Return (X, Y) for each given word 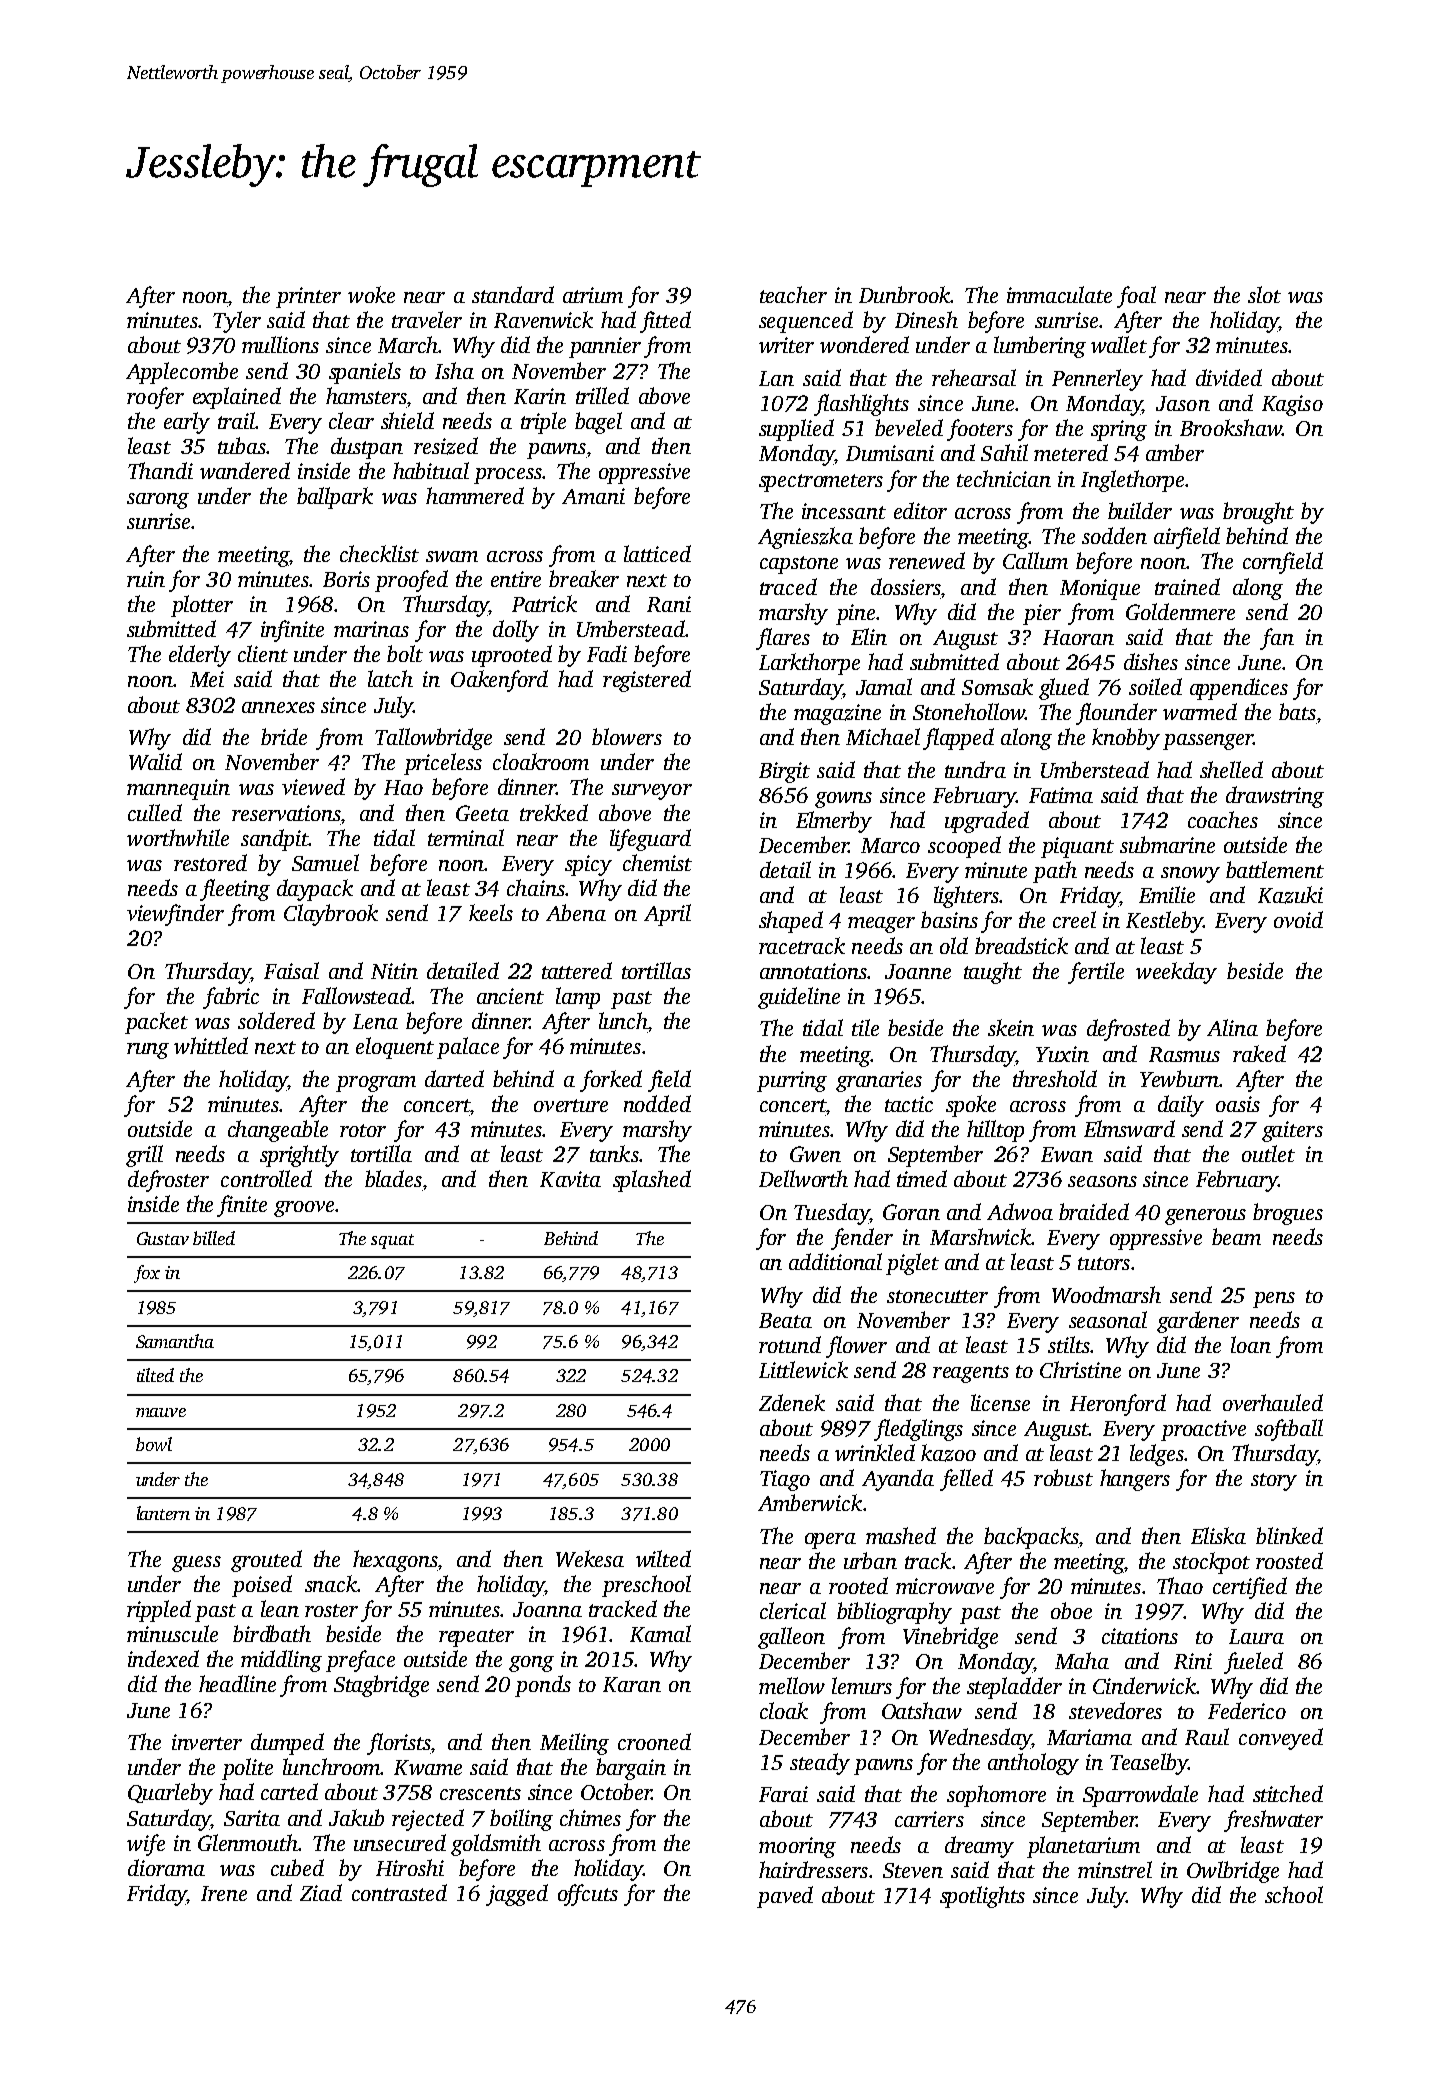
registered (647, 681)
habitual (431, 470)
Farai (783, 1794)
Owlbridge (1233, 1872)
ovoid (1298, 919)
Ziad (321, 1892)
